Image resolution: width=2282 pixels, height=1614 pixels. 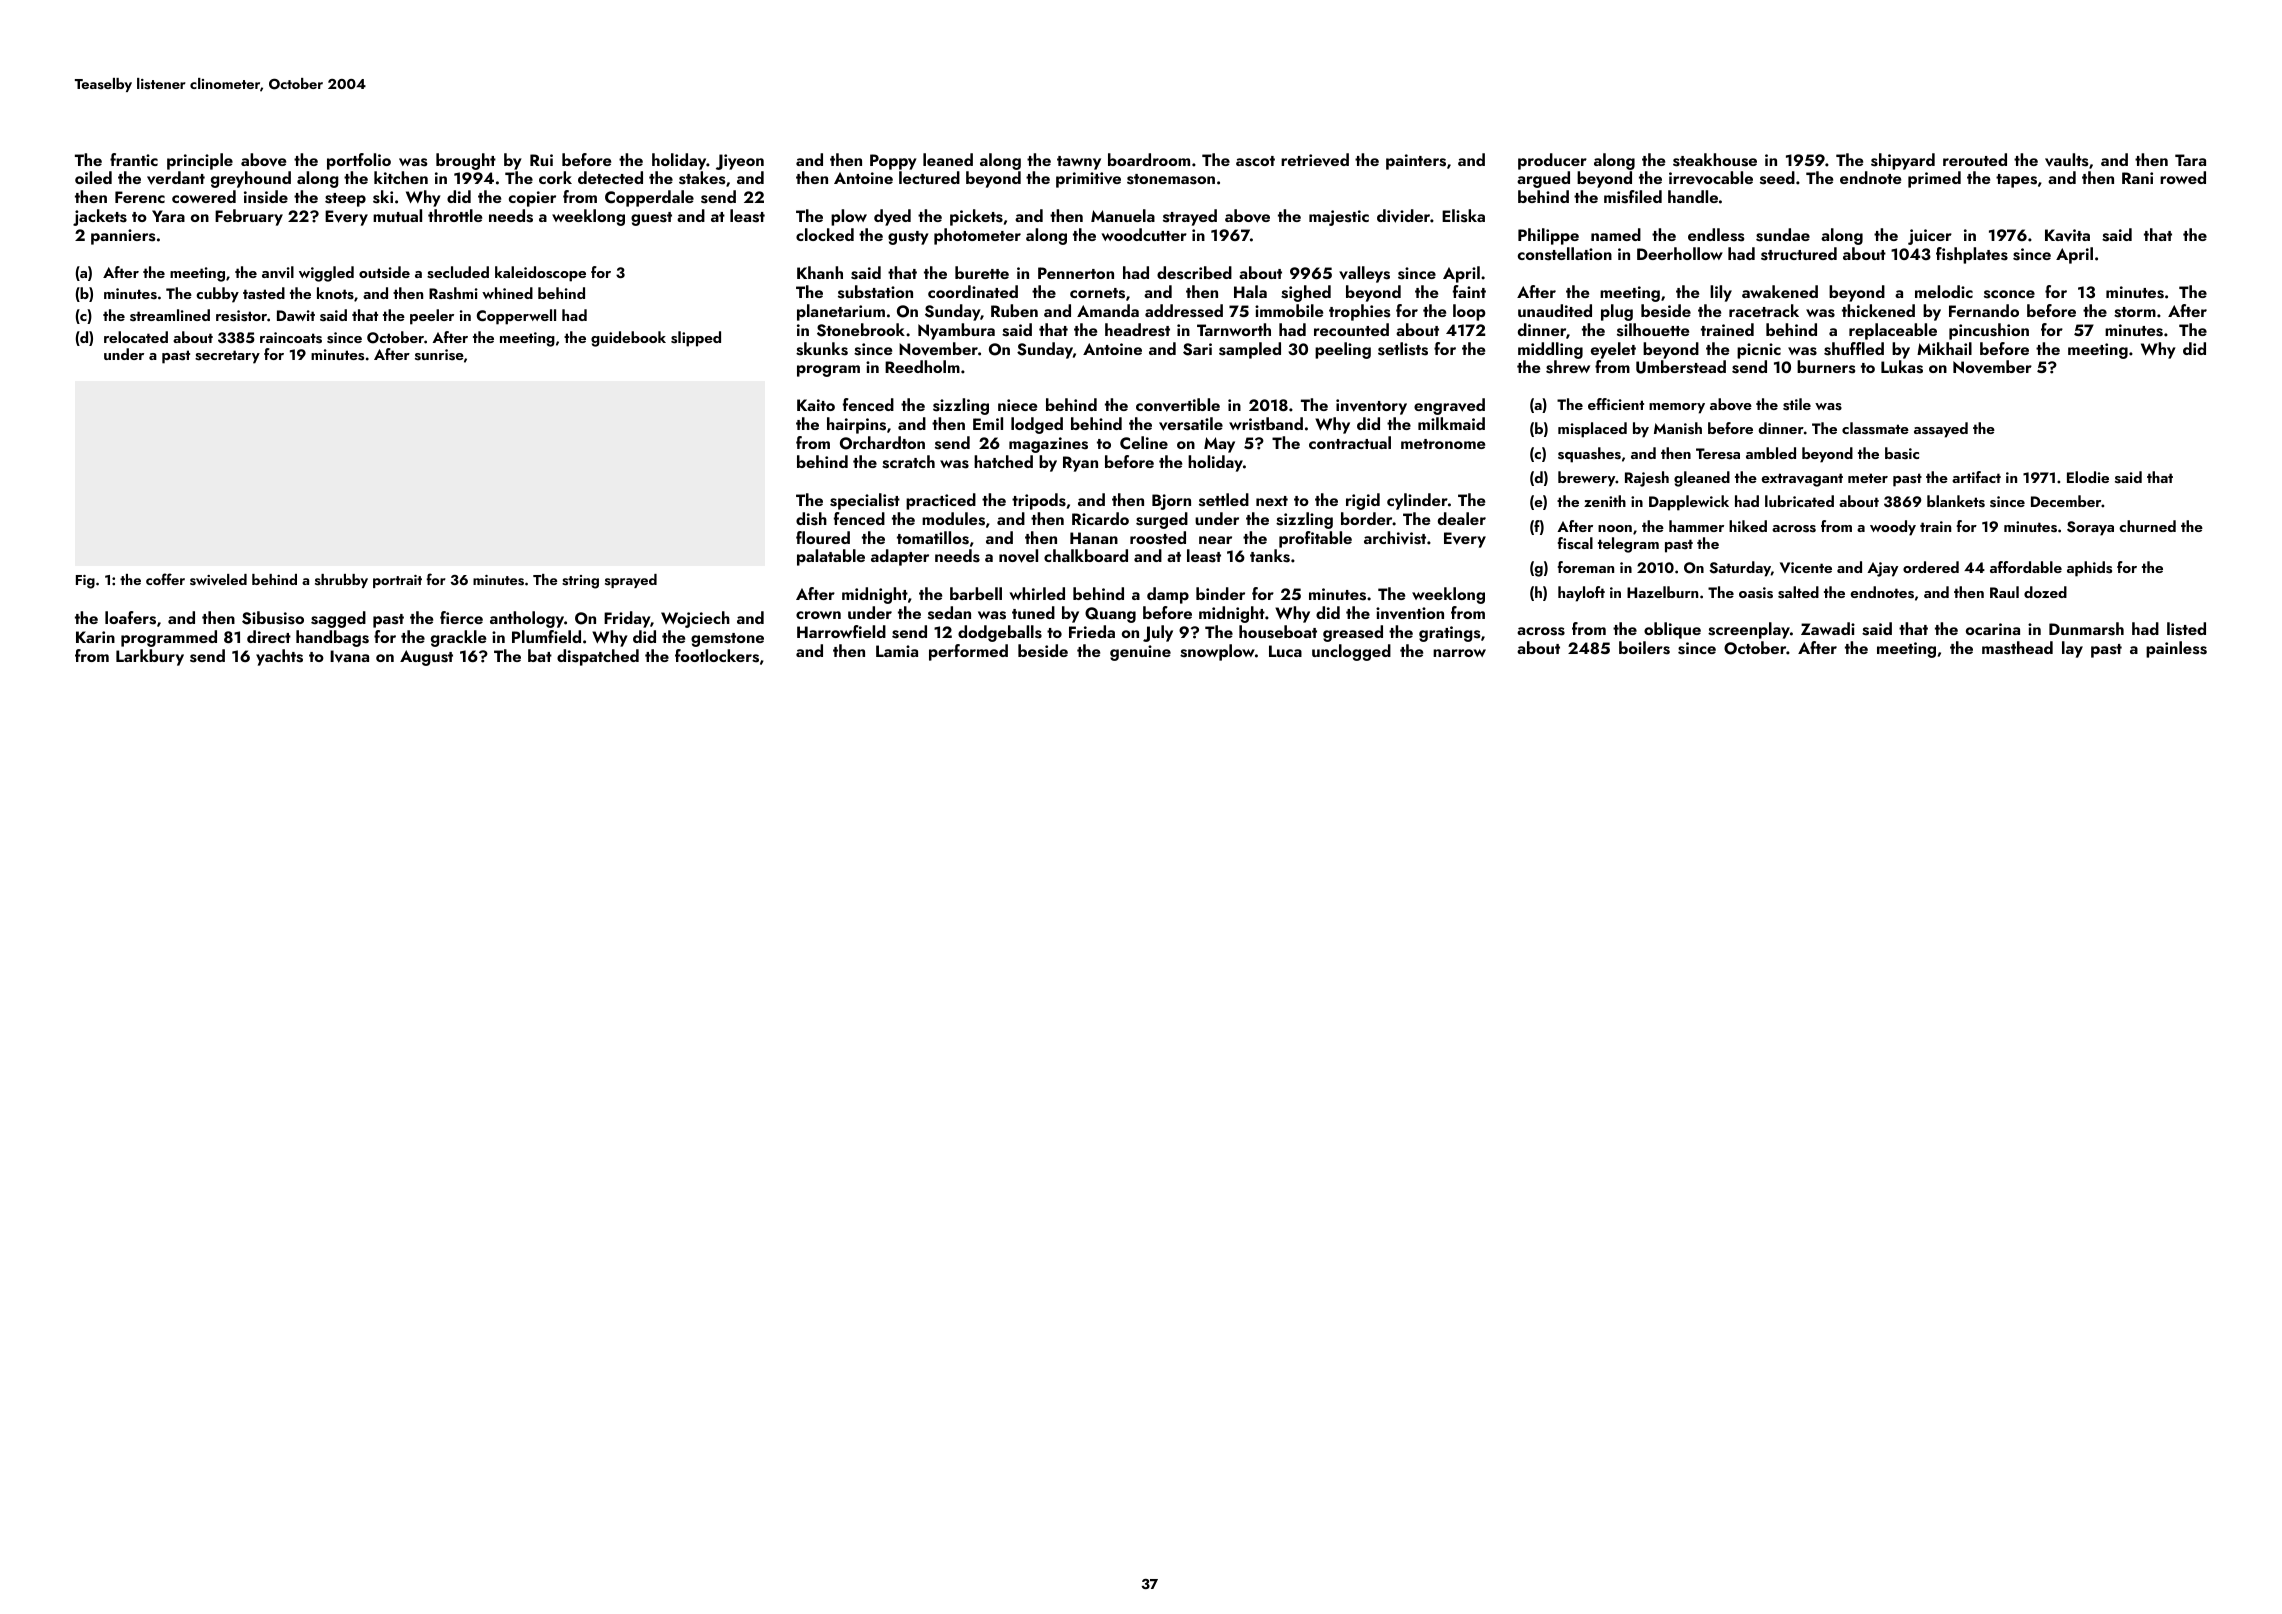 I want to click on Kavita, so click(x=2067, y=235).
